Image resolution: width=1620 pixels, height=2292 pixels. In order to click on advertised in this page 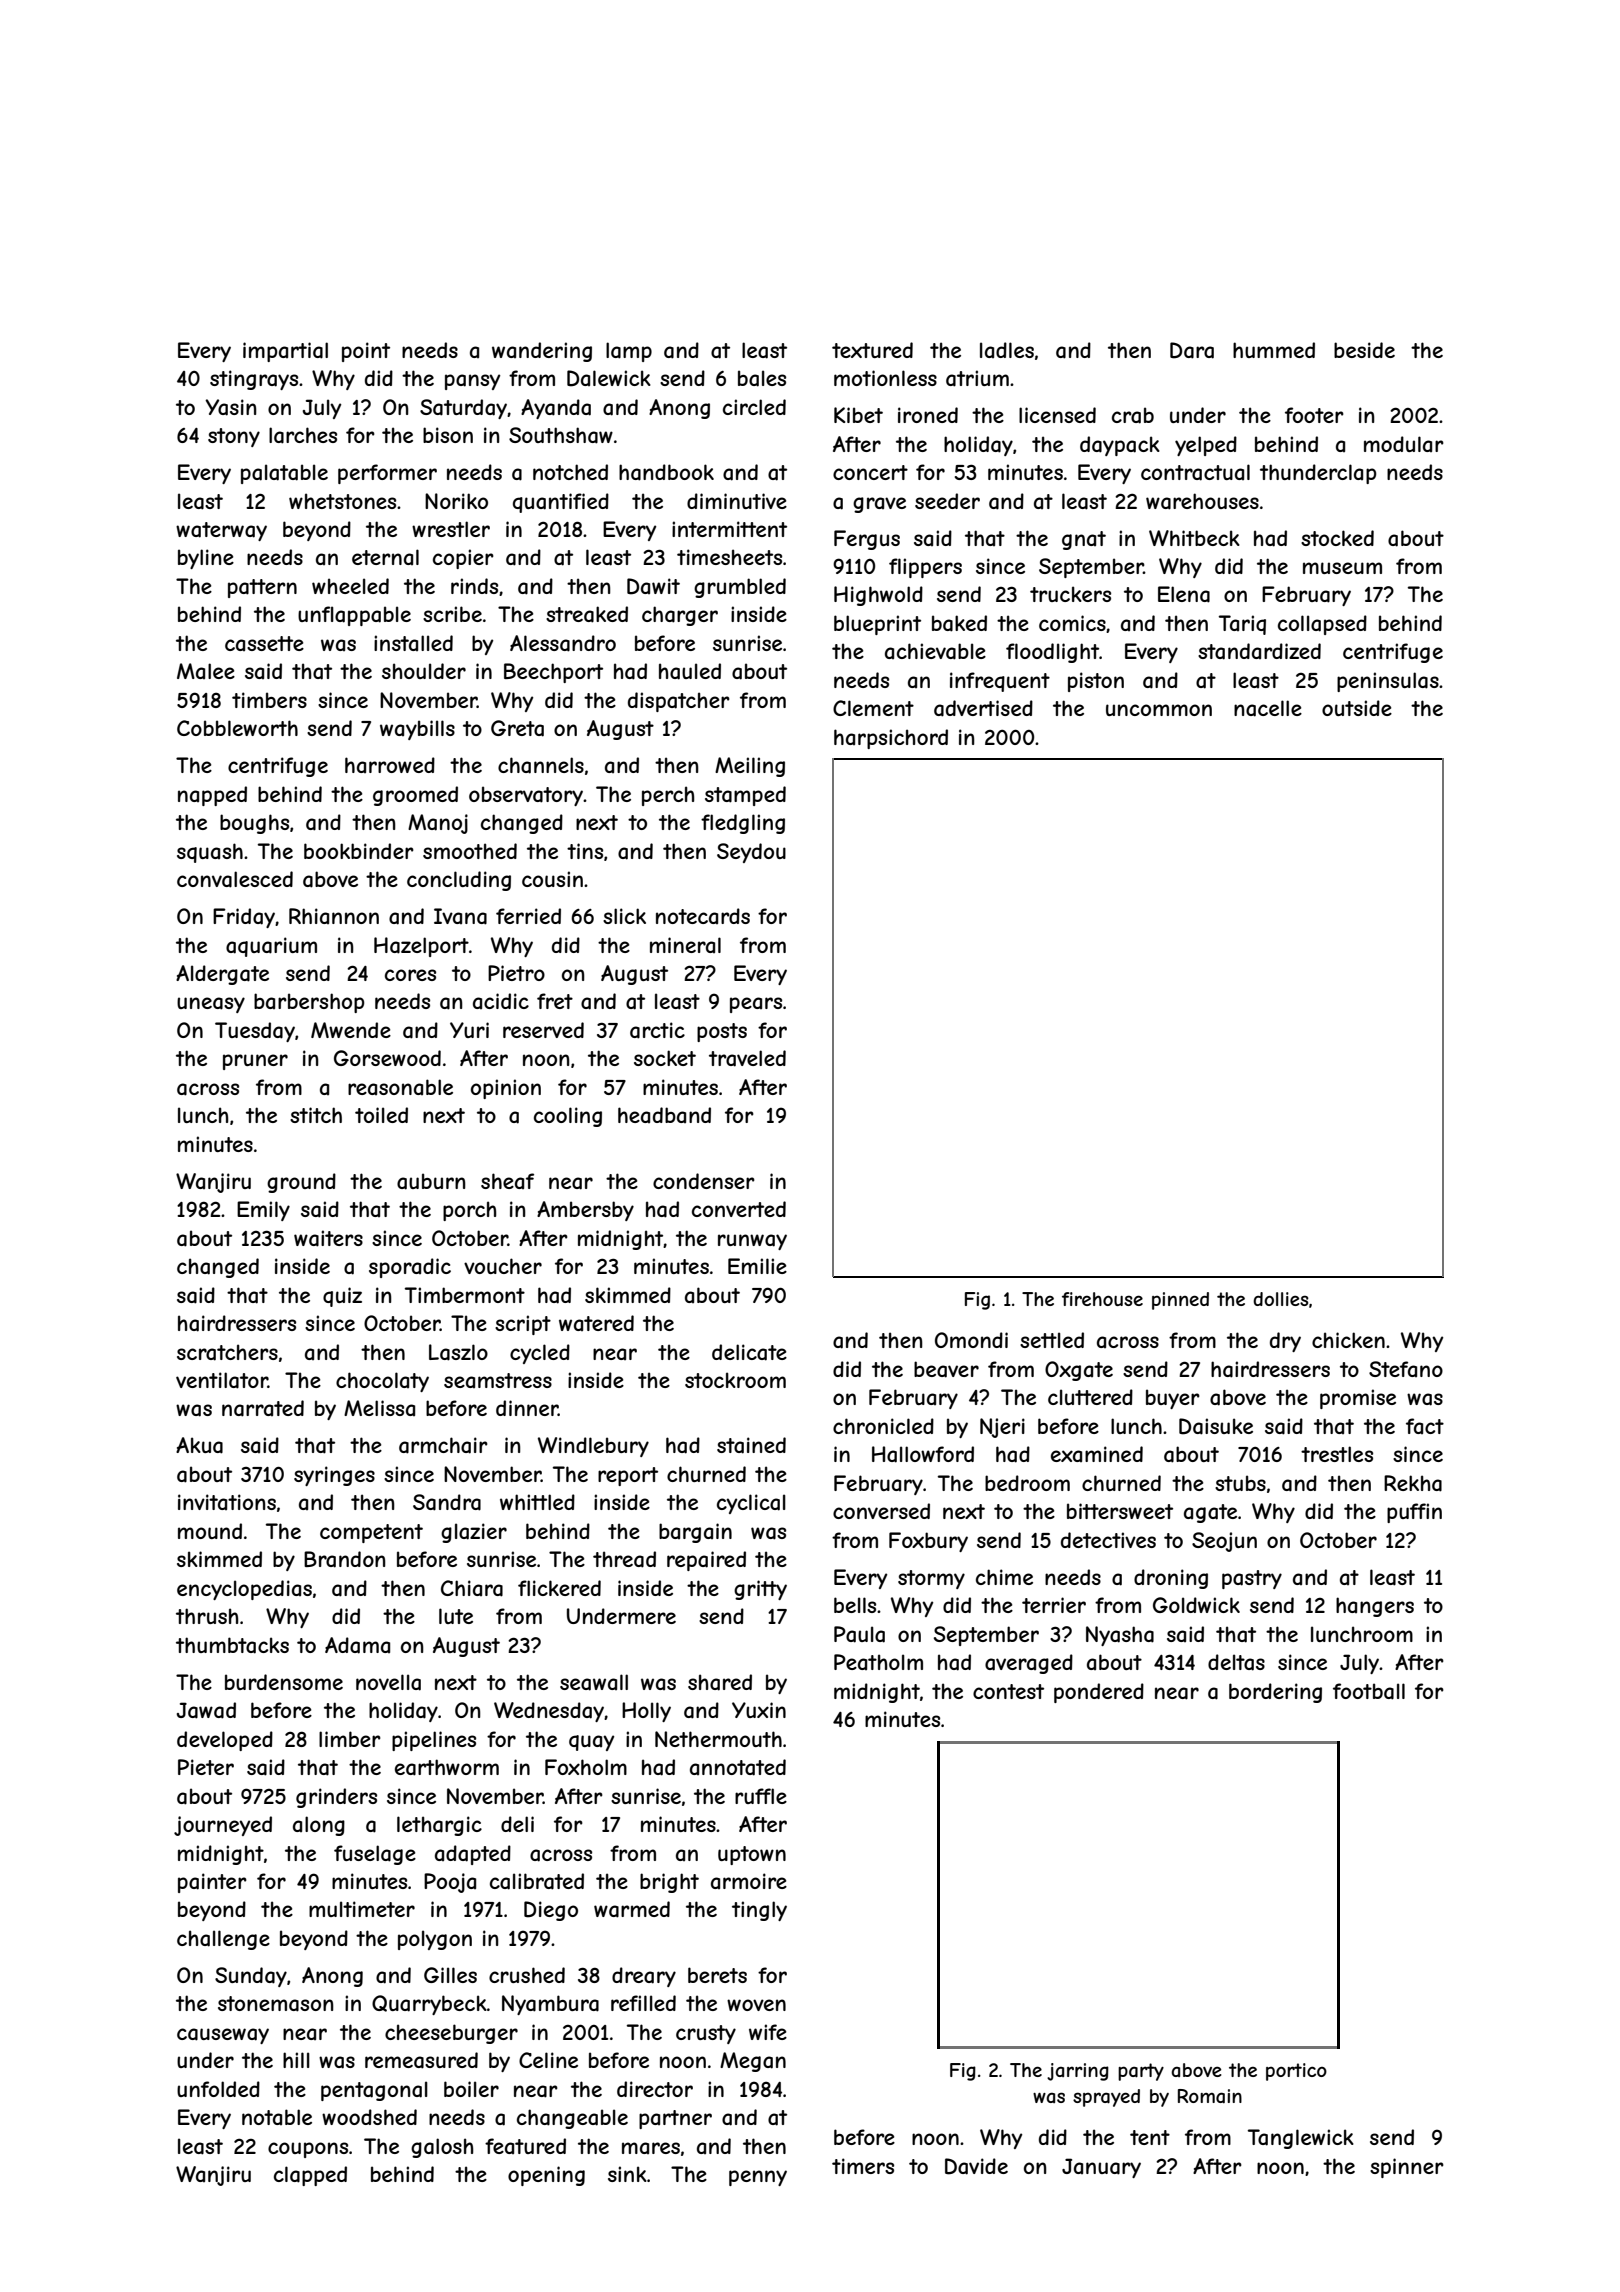, I will do `click(983, 708)`.
